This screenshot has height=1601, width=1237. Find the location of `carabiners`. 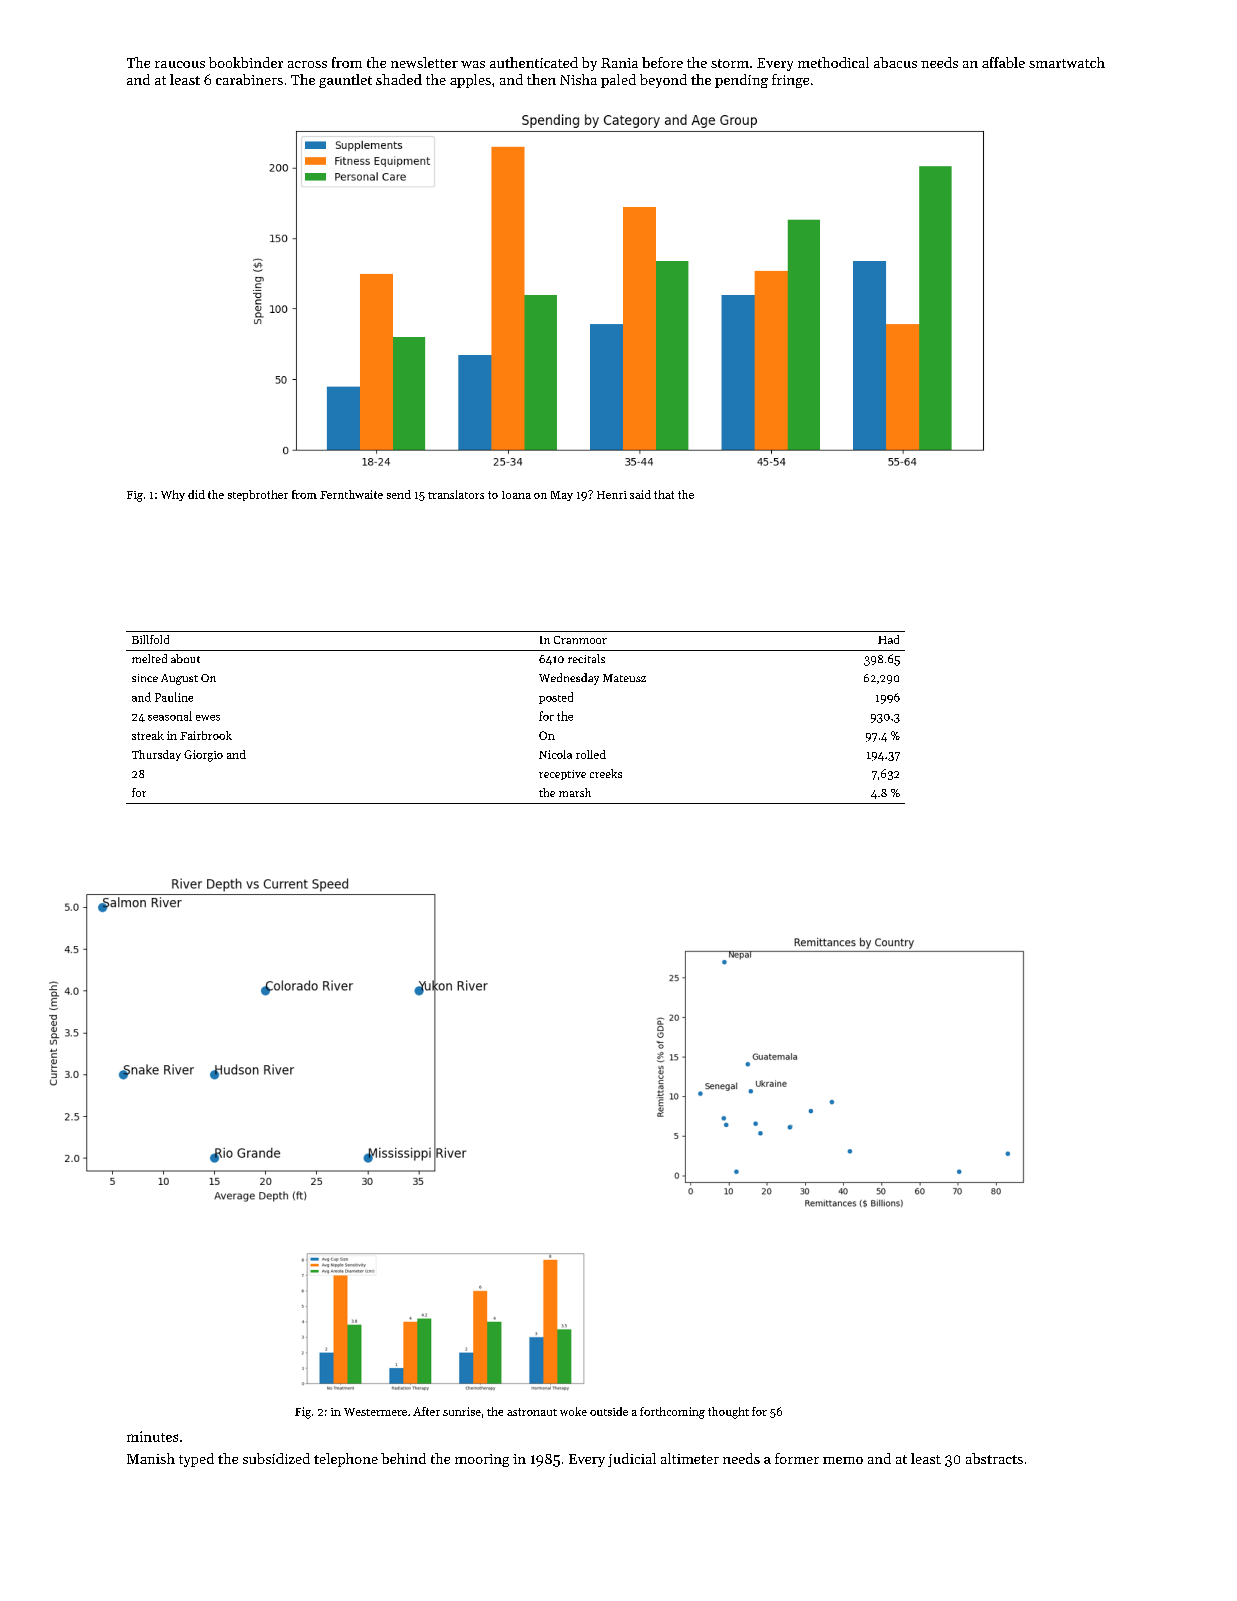

carabiners is located at coordinates (249, 79).
